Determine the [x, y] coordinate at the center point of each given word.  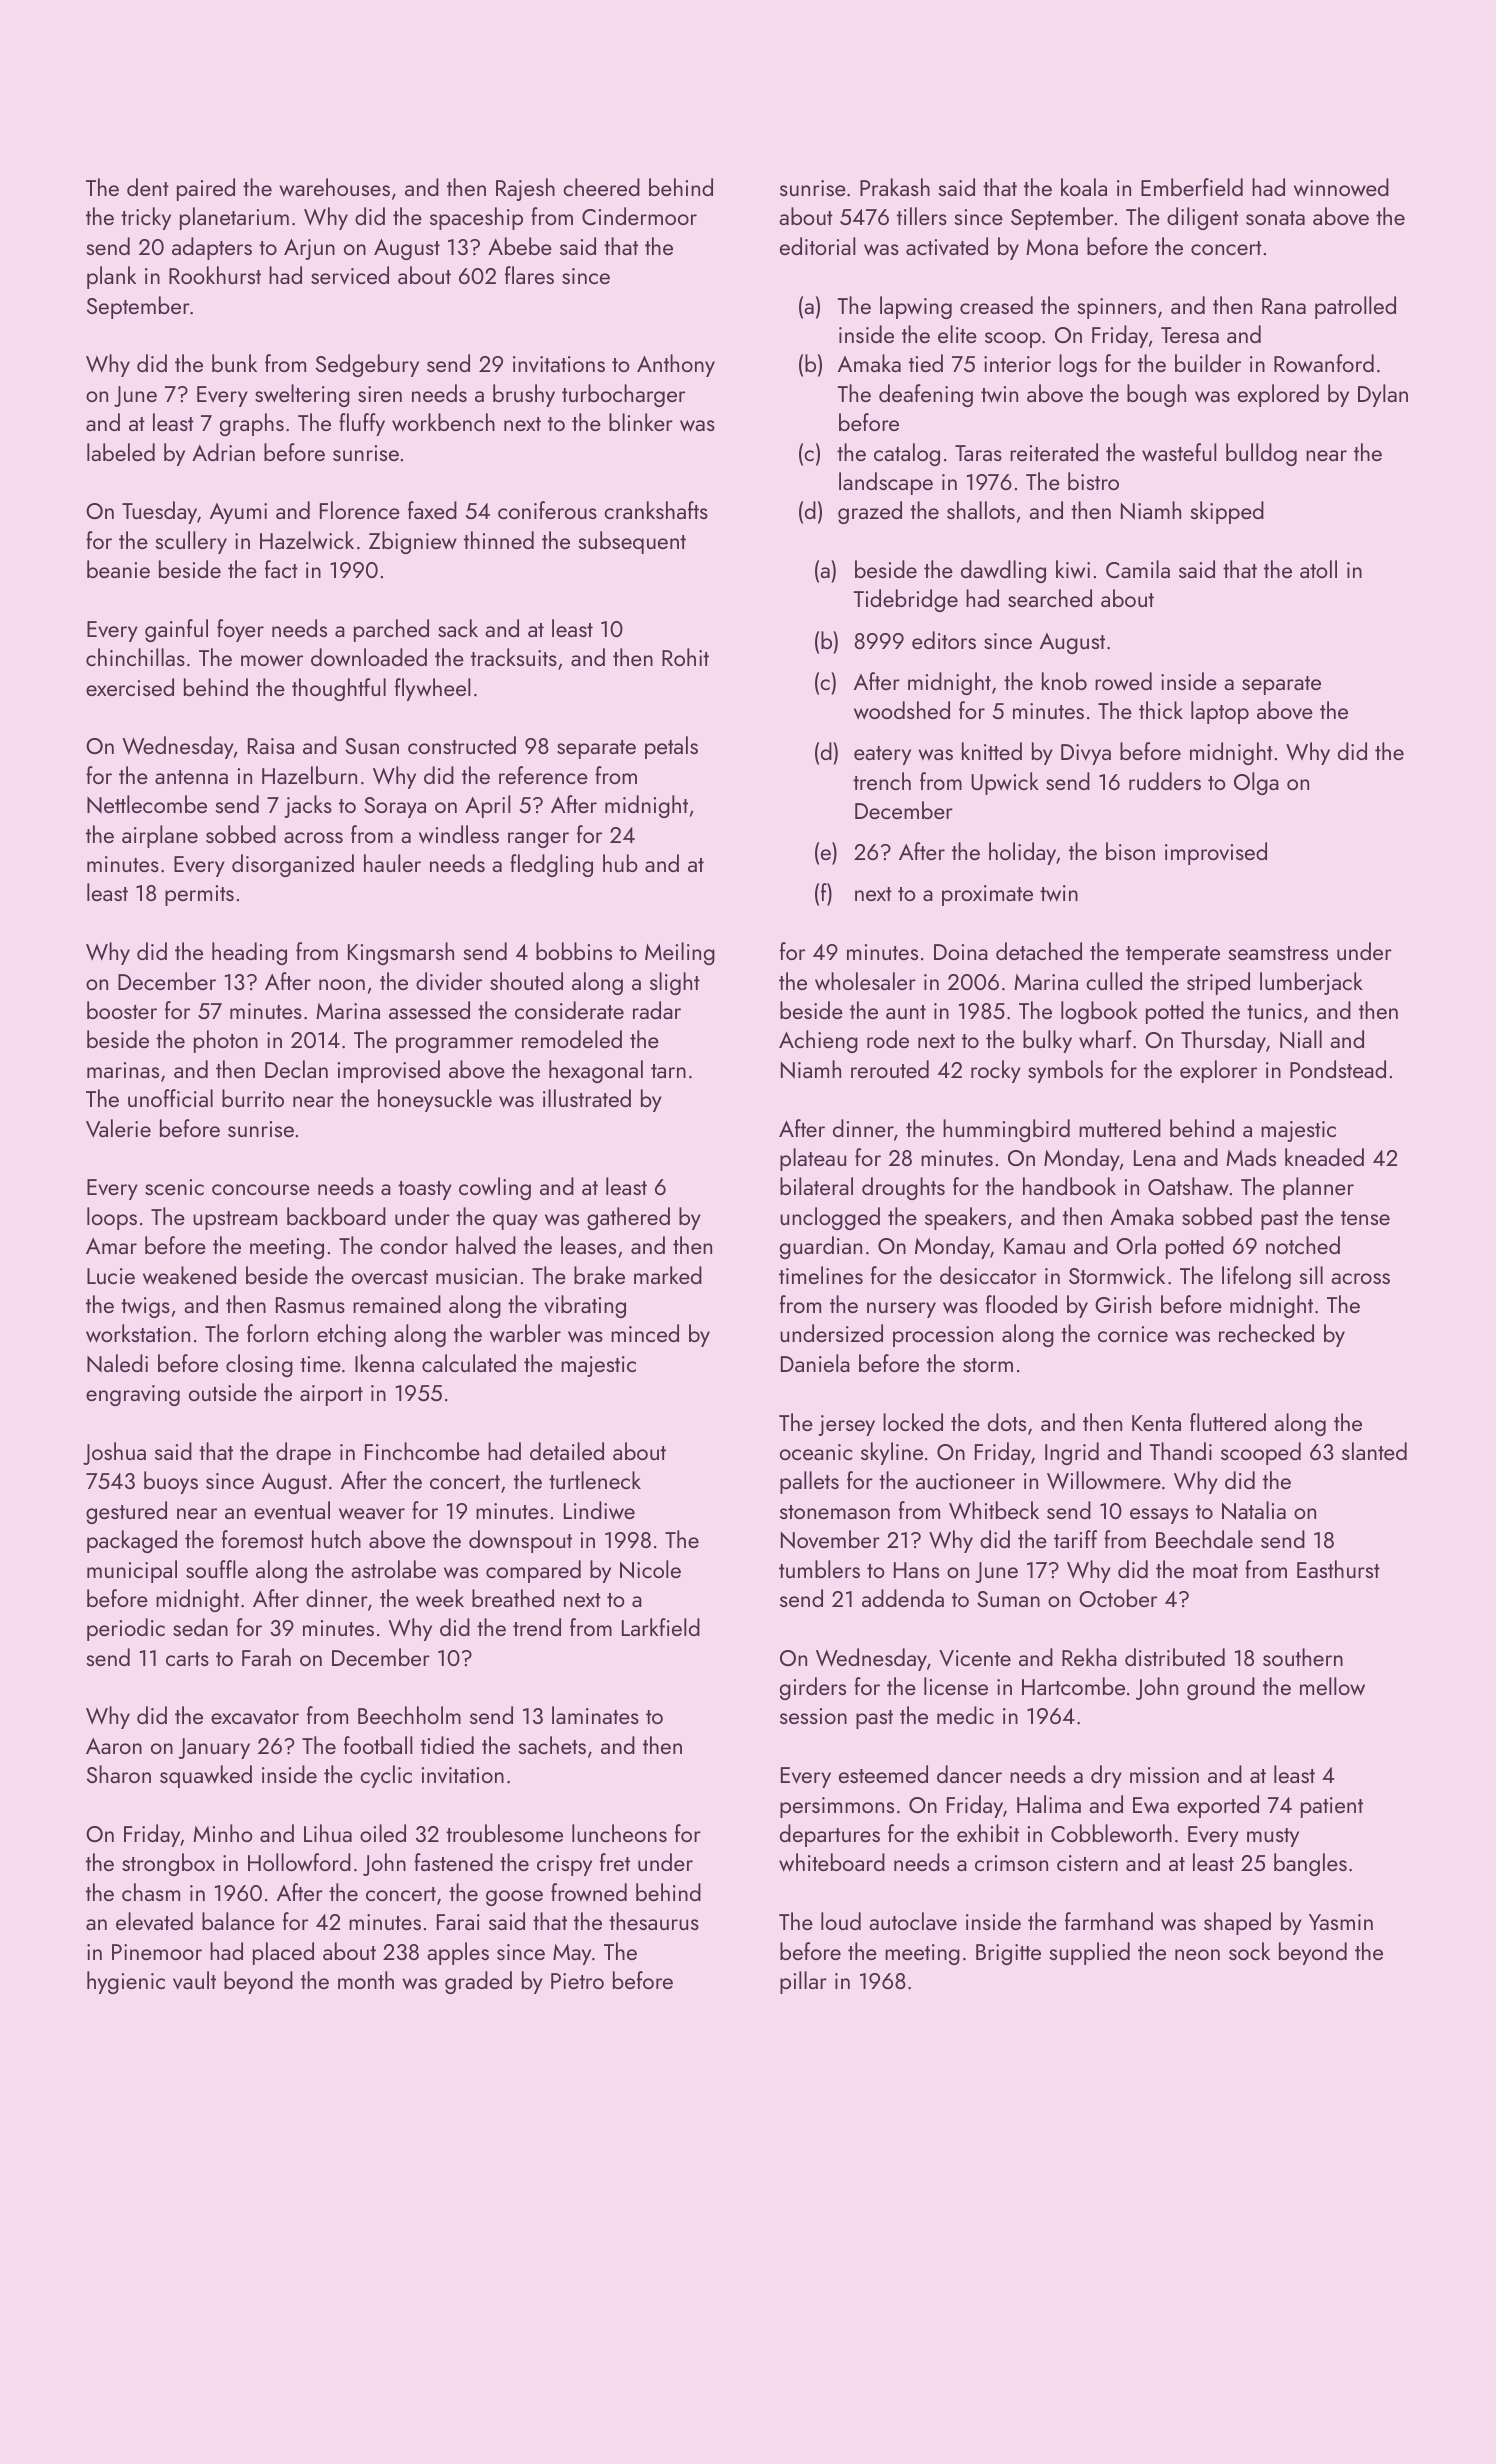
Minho [223, 1833]
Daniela [815, 1363]
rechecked [1266, 1333]
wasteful [1179, 452]
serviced [350, 275]
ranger [538, 840]
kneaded [1324, 1157]
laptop [1220, 712]
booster [122, 1010]
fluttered [1228, 1422]
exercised [130, 687]
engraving [133, 1395]
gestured [126, 1512]
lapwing [916, 307]
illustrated [587, 1098]
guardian [821, 1247]
